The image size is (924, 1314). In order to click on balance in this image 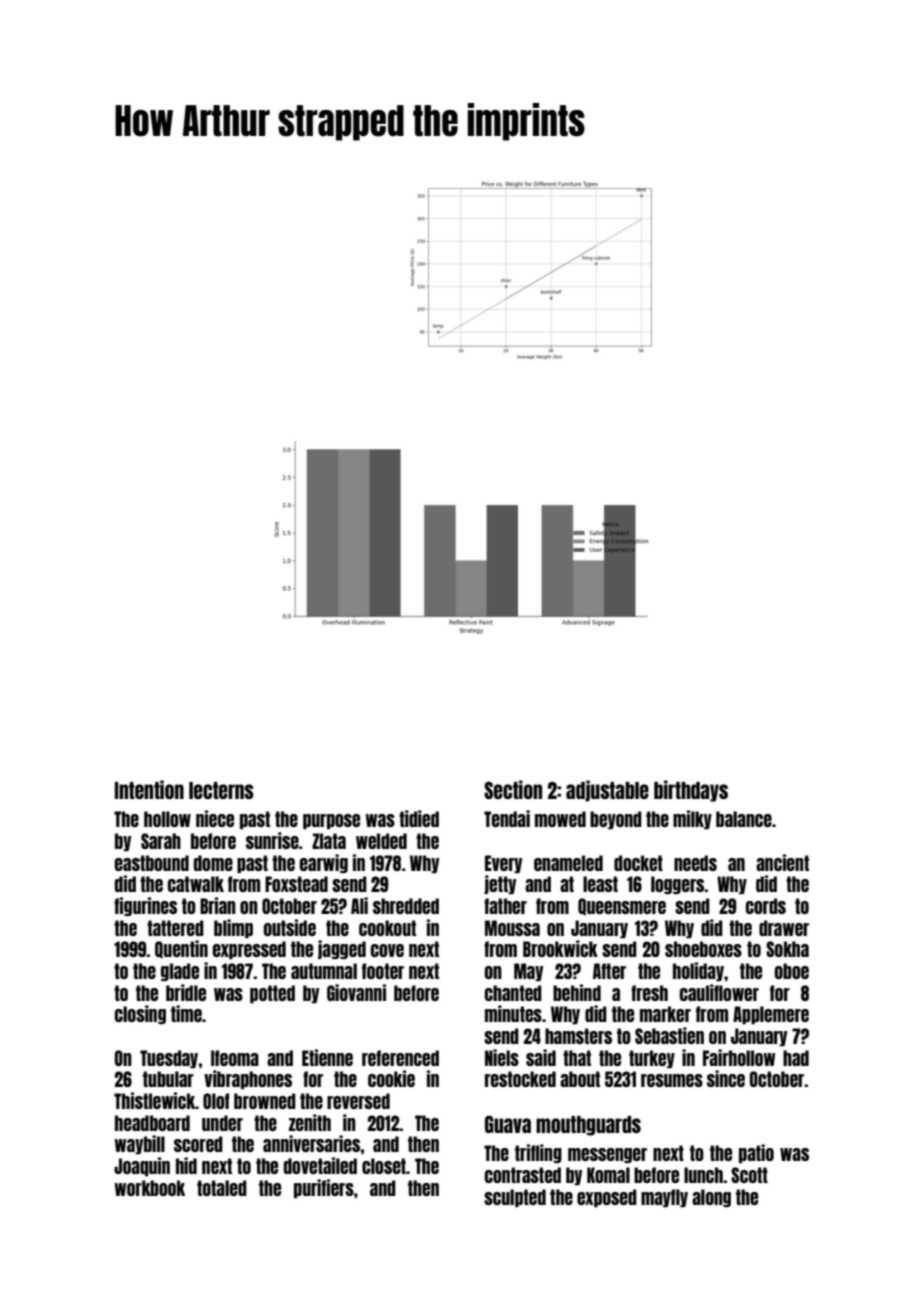, I will do `click(744, 819)`.
